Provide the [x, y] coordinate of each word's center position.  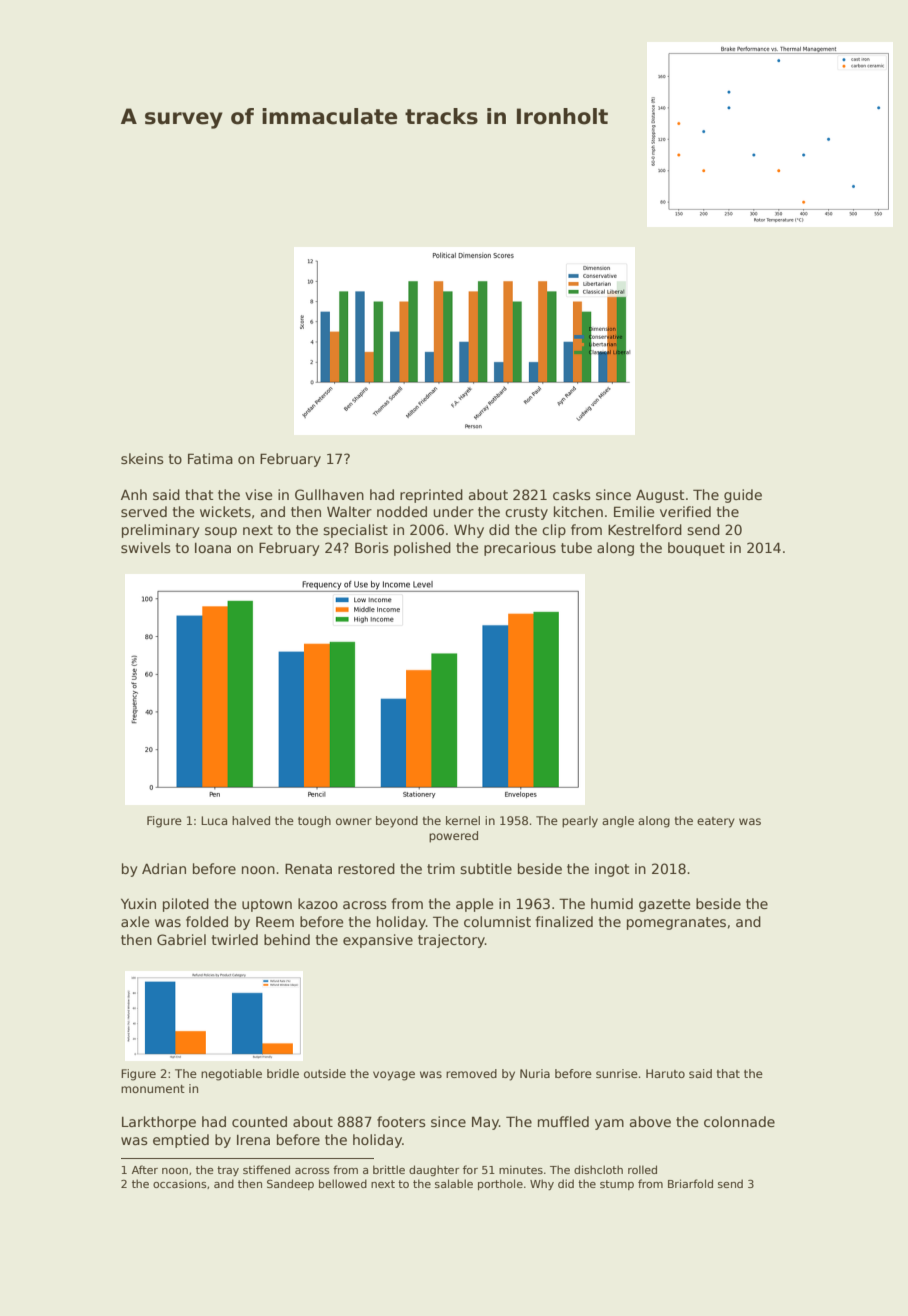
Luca [214, 820]
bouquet [696, 549]
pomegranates [676, 923]
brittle [389, 1169]
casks [572, 494]
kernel [463, 820]
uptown [267, 905]
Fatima [210, 458]
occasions [180, 1183]
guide [743, 496]
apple [474, 905]
